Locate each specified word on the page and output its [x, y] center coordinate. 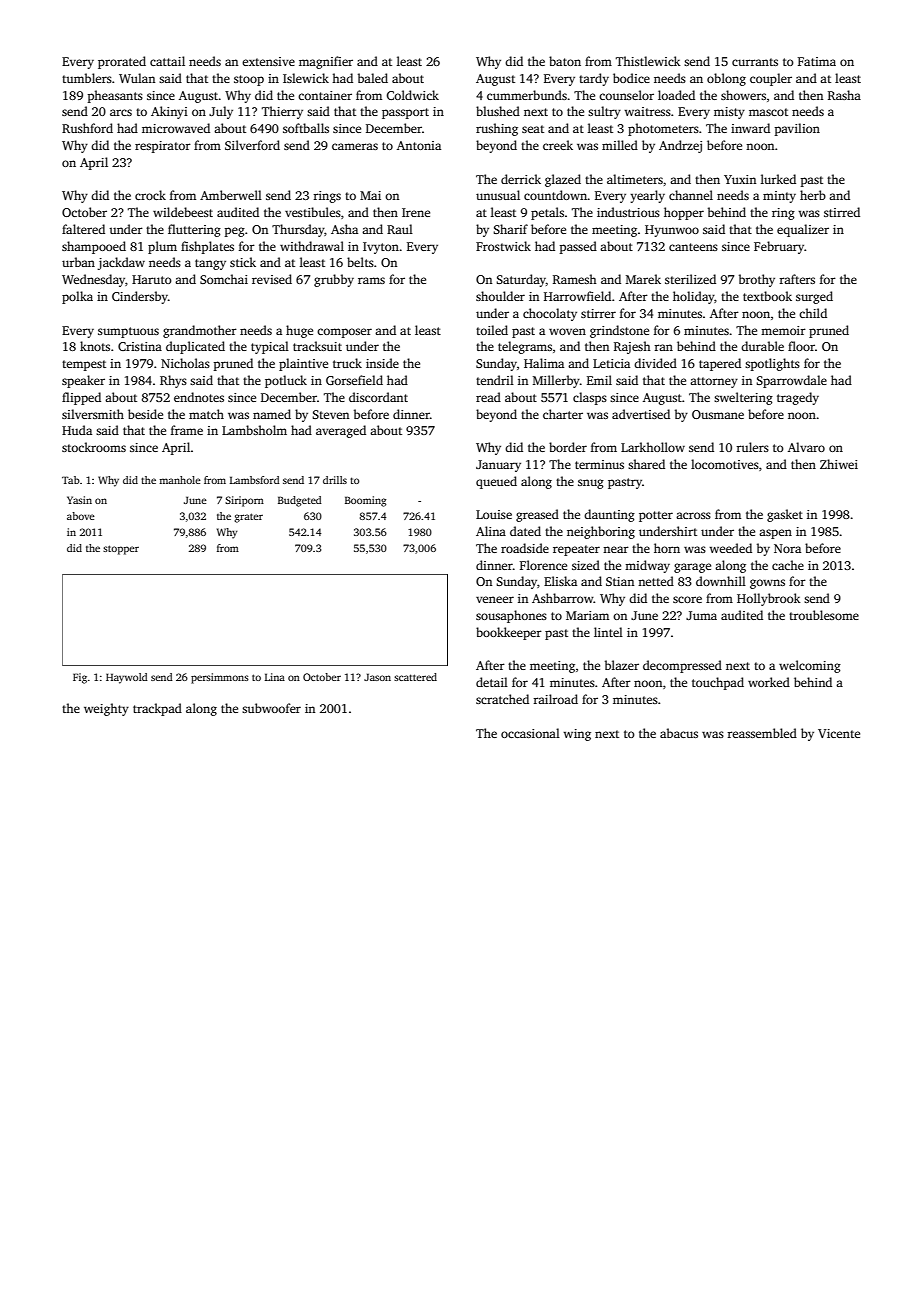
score [687, 599]
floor [801, 346]
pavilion [797, 129]
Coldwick [412, 95]
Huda [77, 430]
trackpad [157, 709]
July [221, 112]
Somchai [224, 279]
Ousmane [718, 414]
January [498, 466]
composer [344, 333]
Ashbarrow [563, 598]
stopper [121, 550]
